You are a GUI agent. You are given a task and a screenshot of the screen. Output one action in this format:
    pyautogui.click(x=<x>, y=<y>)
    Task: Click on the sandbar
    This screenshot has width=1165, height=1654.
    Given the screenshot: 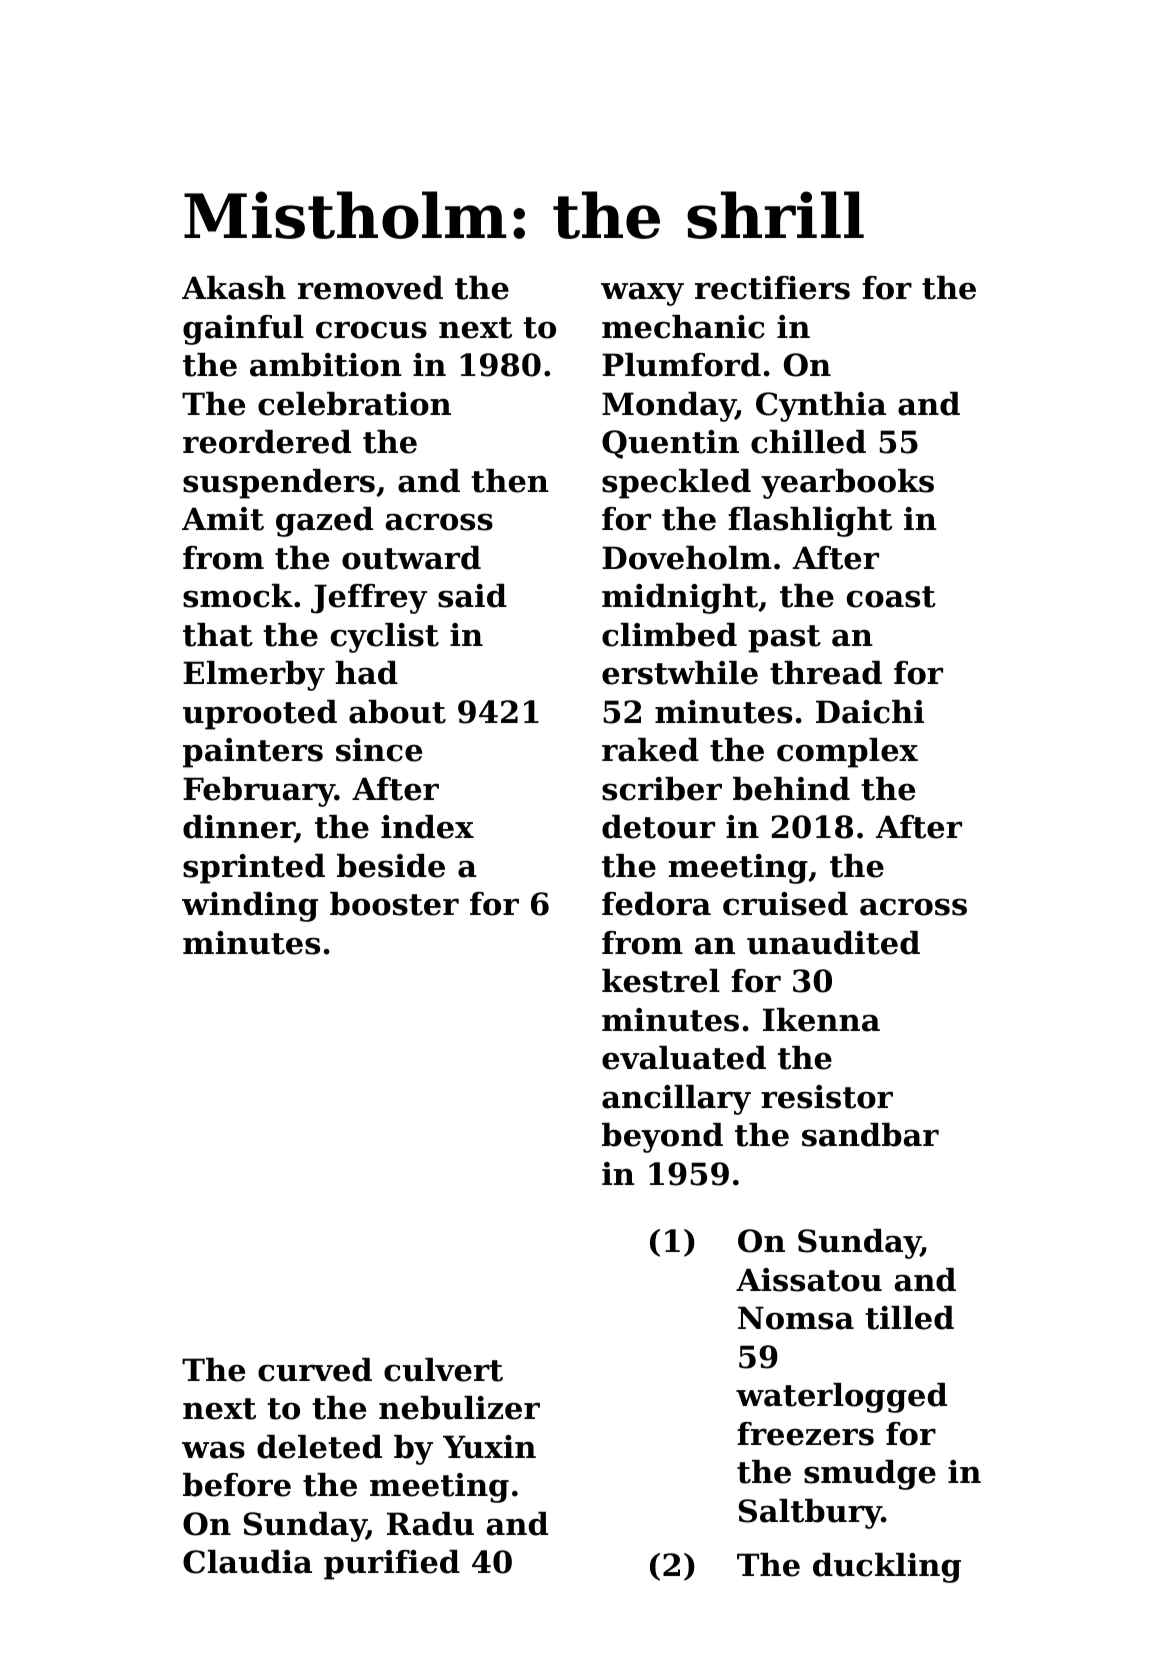 What is the action you would take?
    pyautogui.click(x=870, y=1135)
